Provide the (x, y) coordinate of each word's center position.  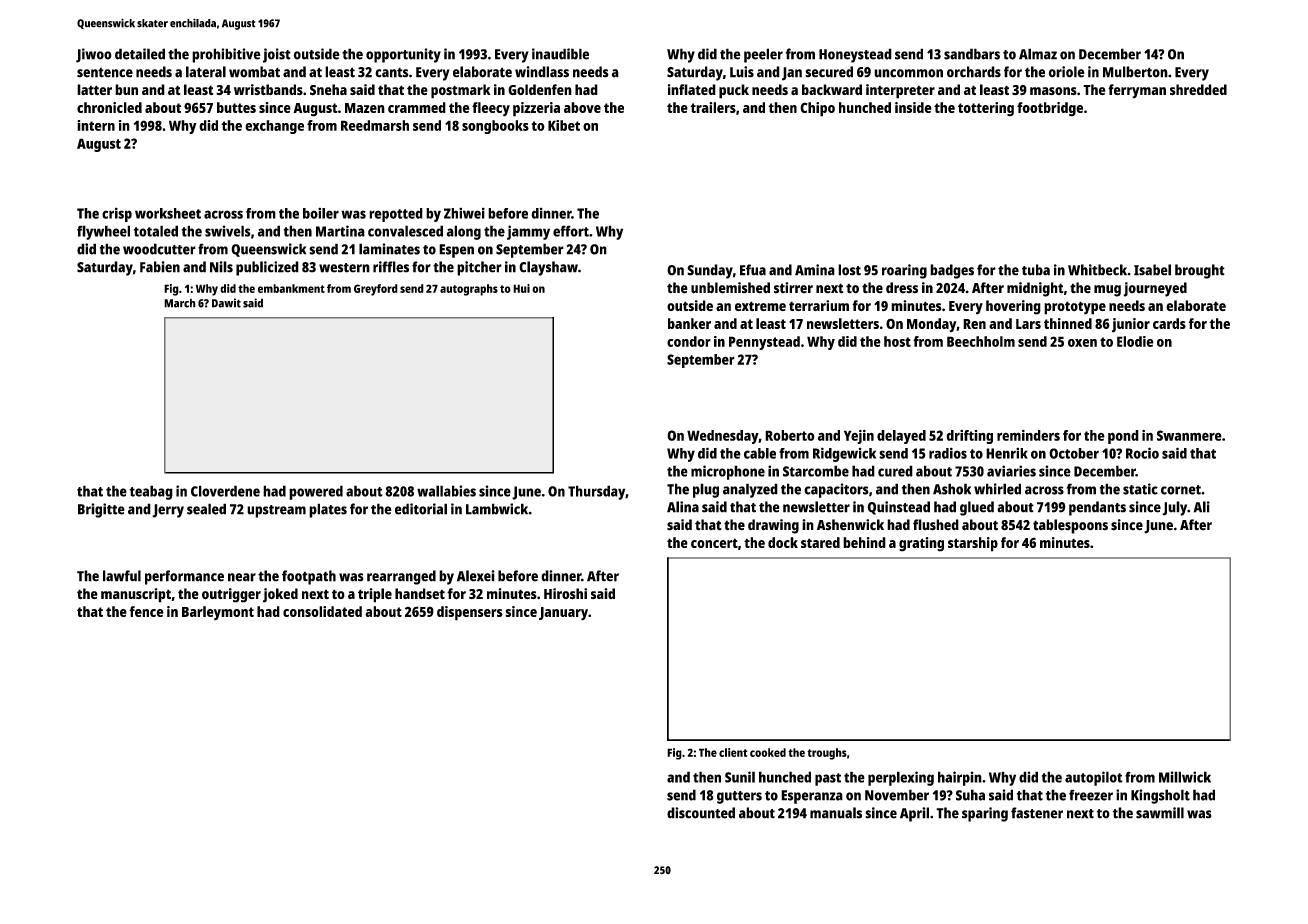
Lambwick (497, 509)
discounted (701, 813)
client (733, 752)
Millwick (1185, 777)
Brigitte (101, 510)
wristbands (268, 90)
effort (571, 231)
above (582, 107)
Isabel (1152, 270)
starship (973, 544)
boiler (321, 213)
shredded (1198, 90)
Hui (521, 288)
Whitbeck (1097, 270)
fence (146, 611)
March (180, 303)
